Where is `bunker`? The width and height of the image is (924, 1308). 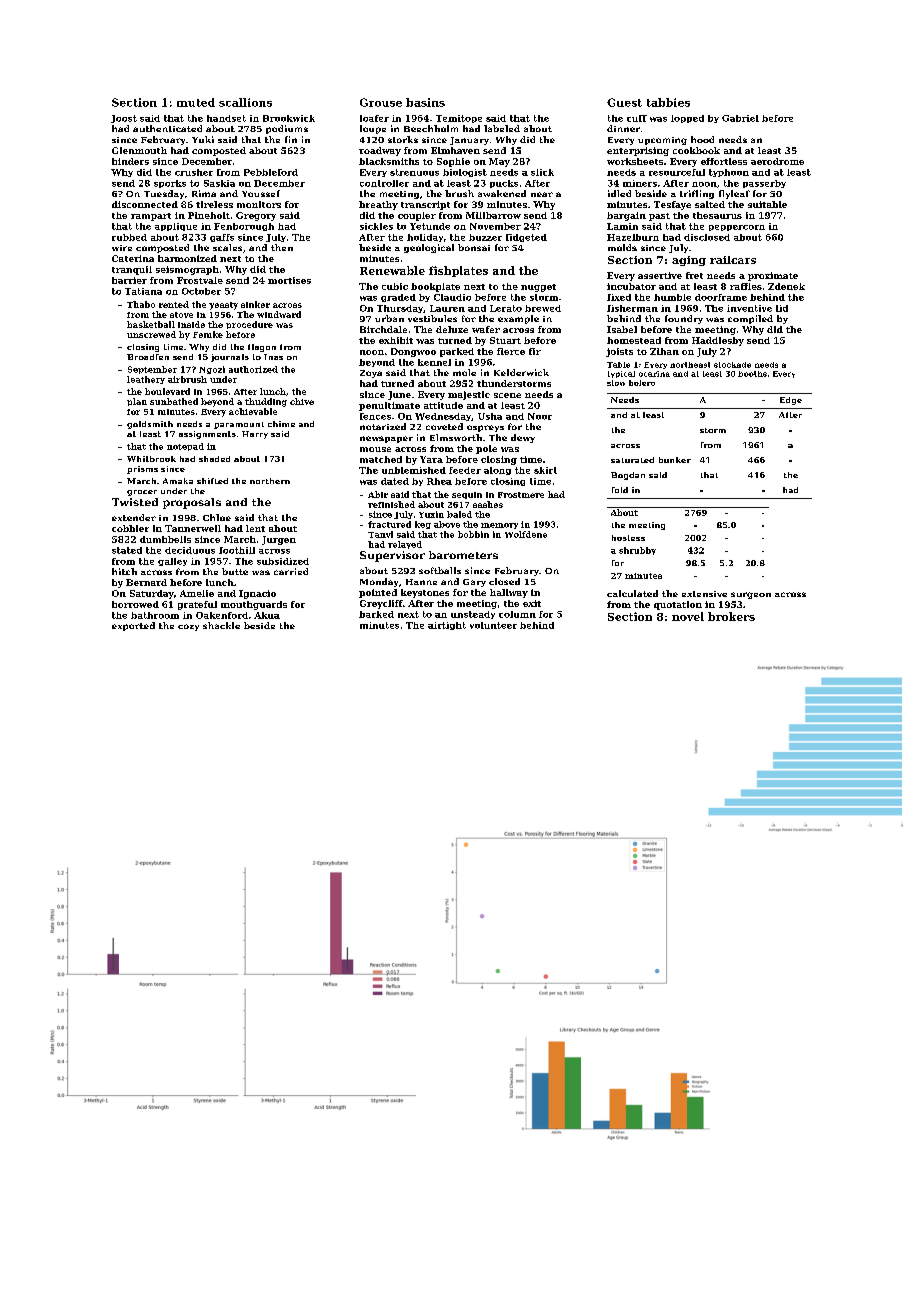 bunker is located at coordinates (675, 460).
